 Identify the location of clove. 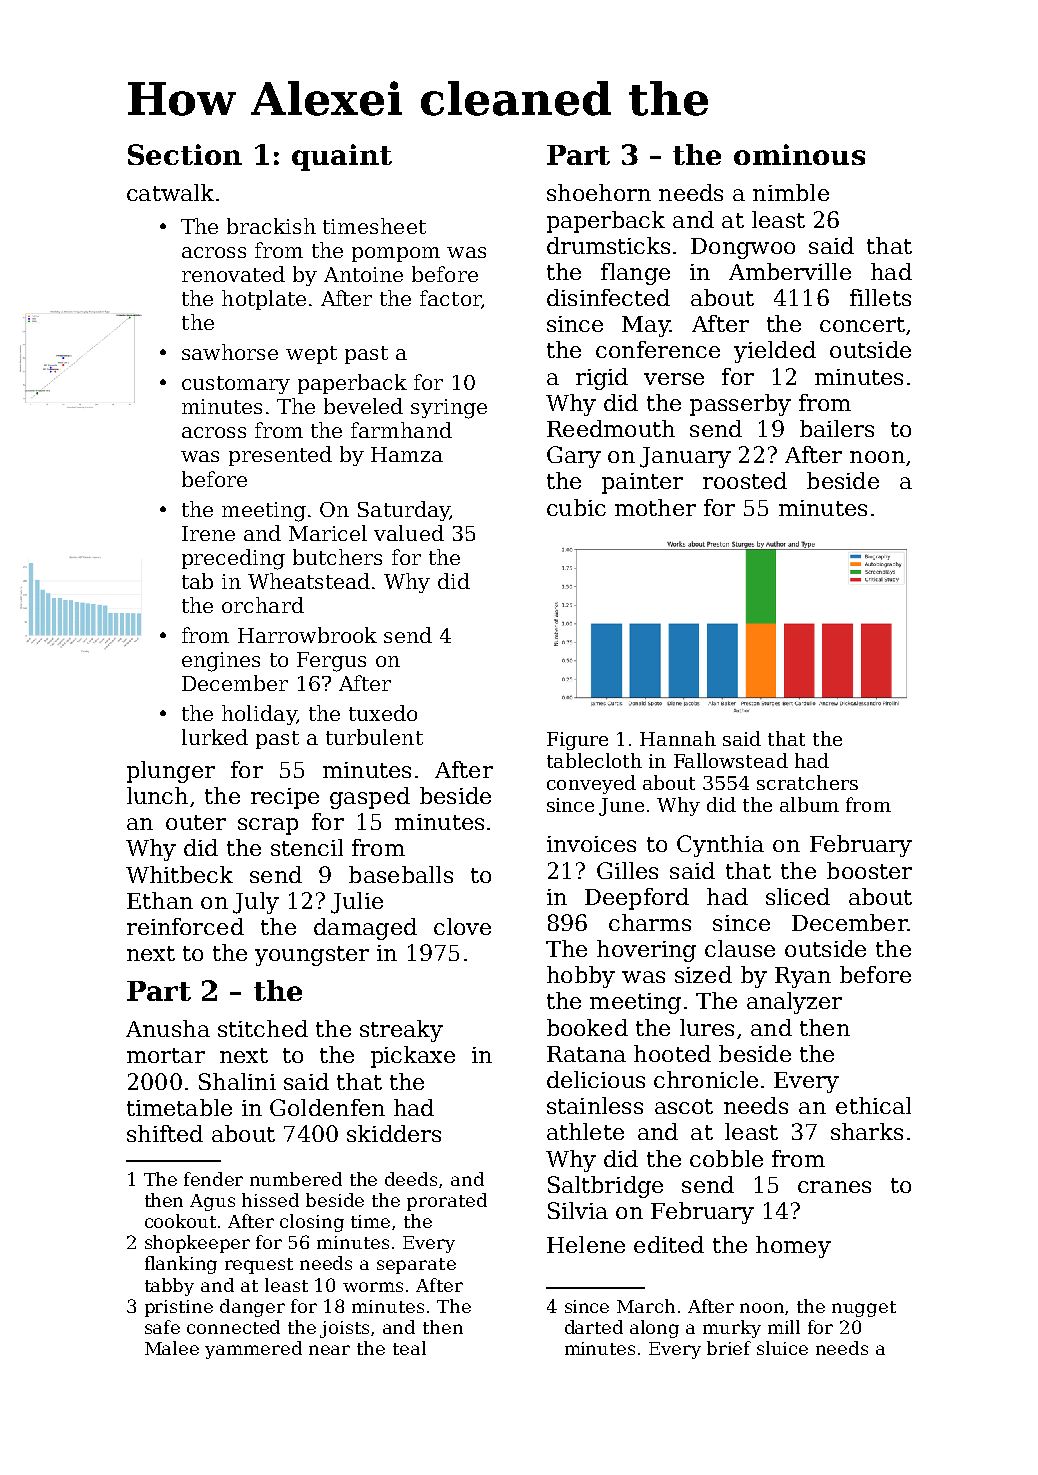
(462, 926).
